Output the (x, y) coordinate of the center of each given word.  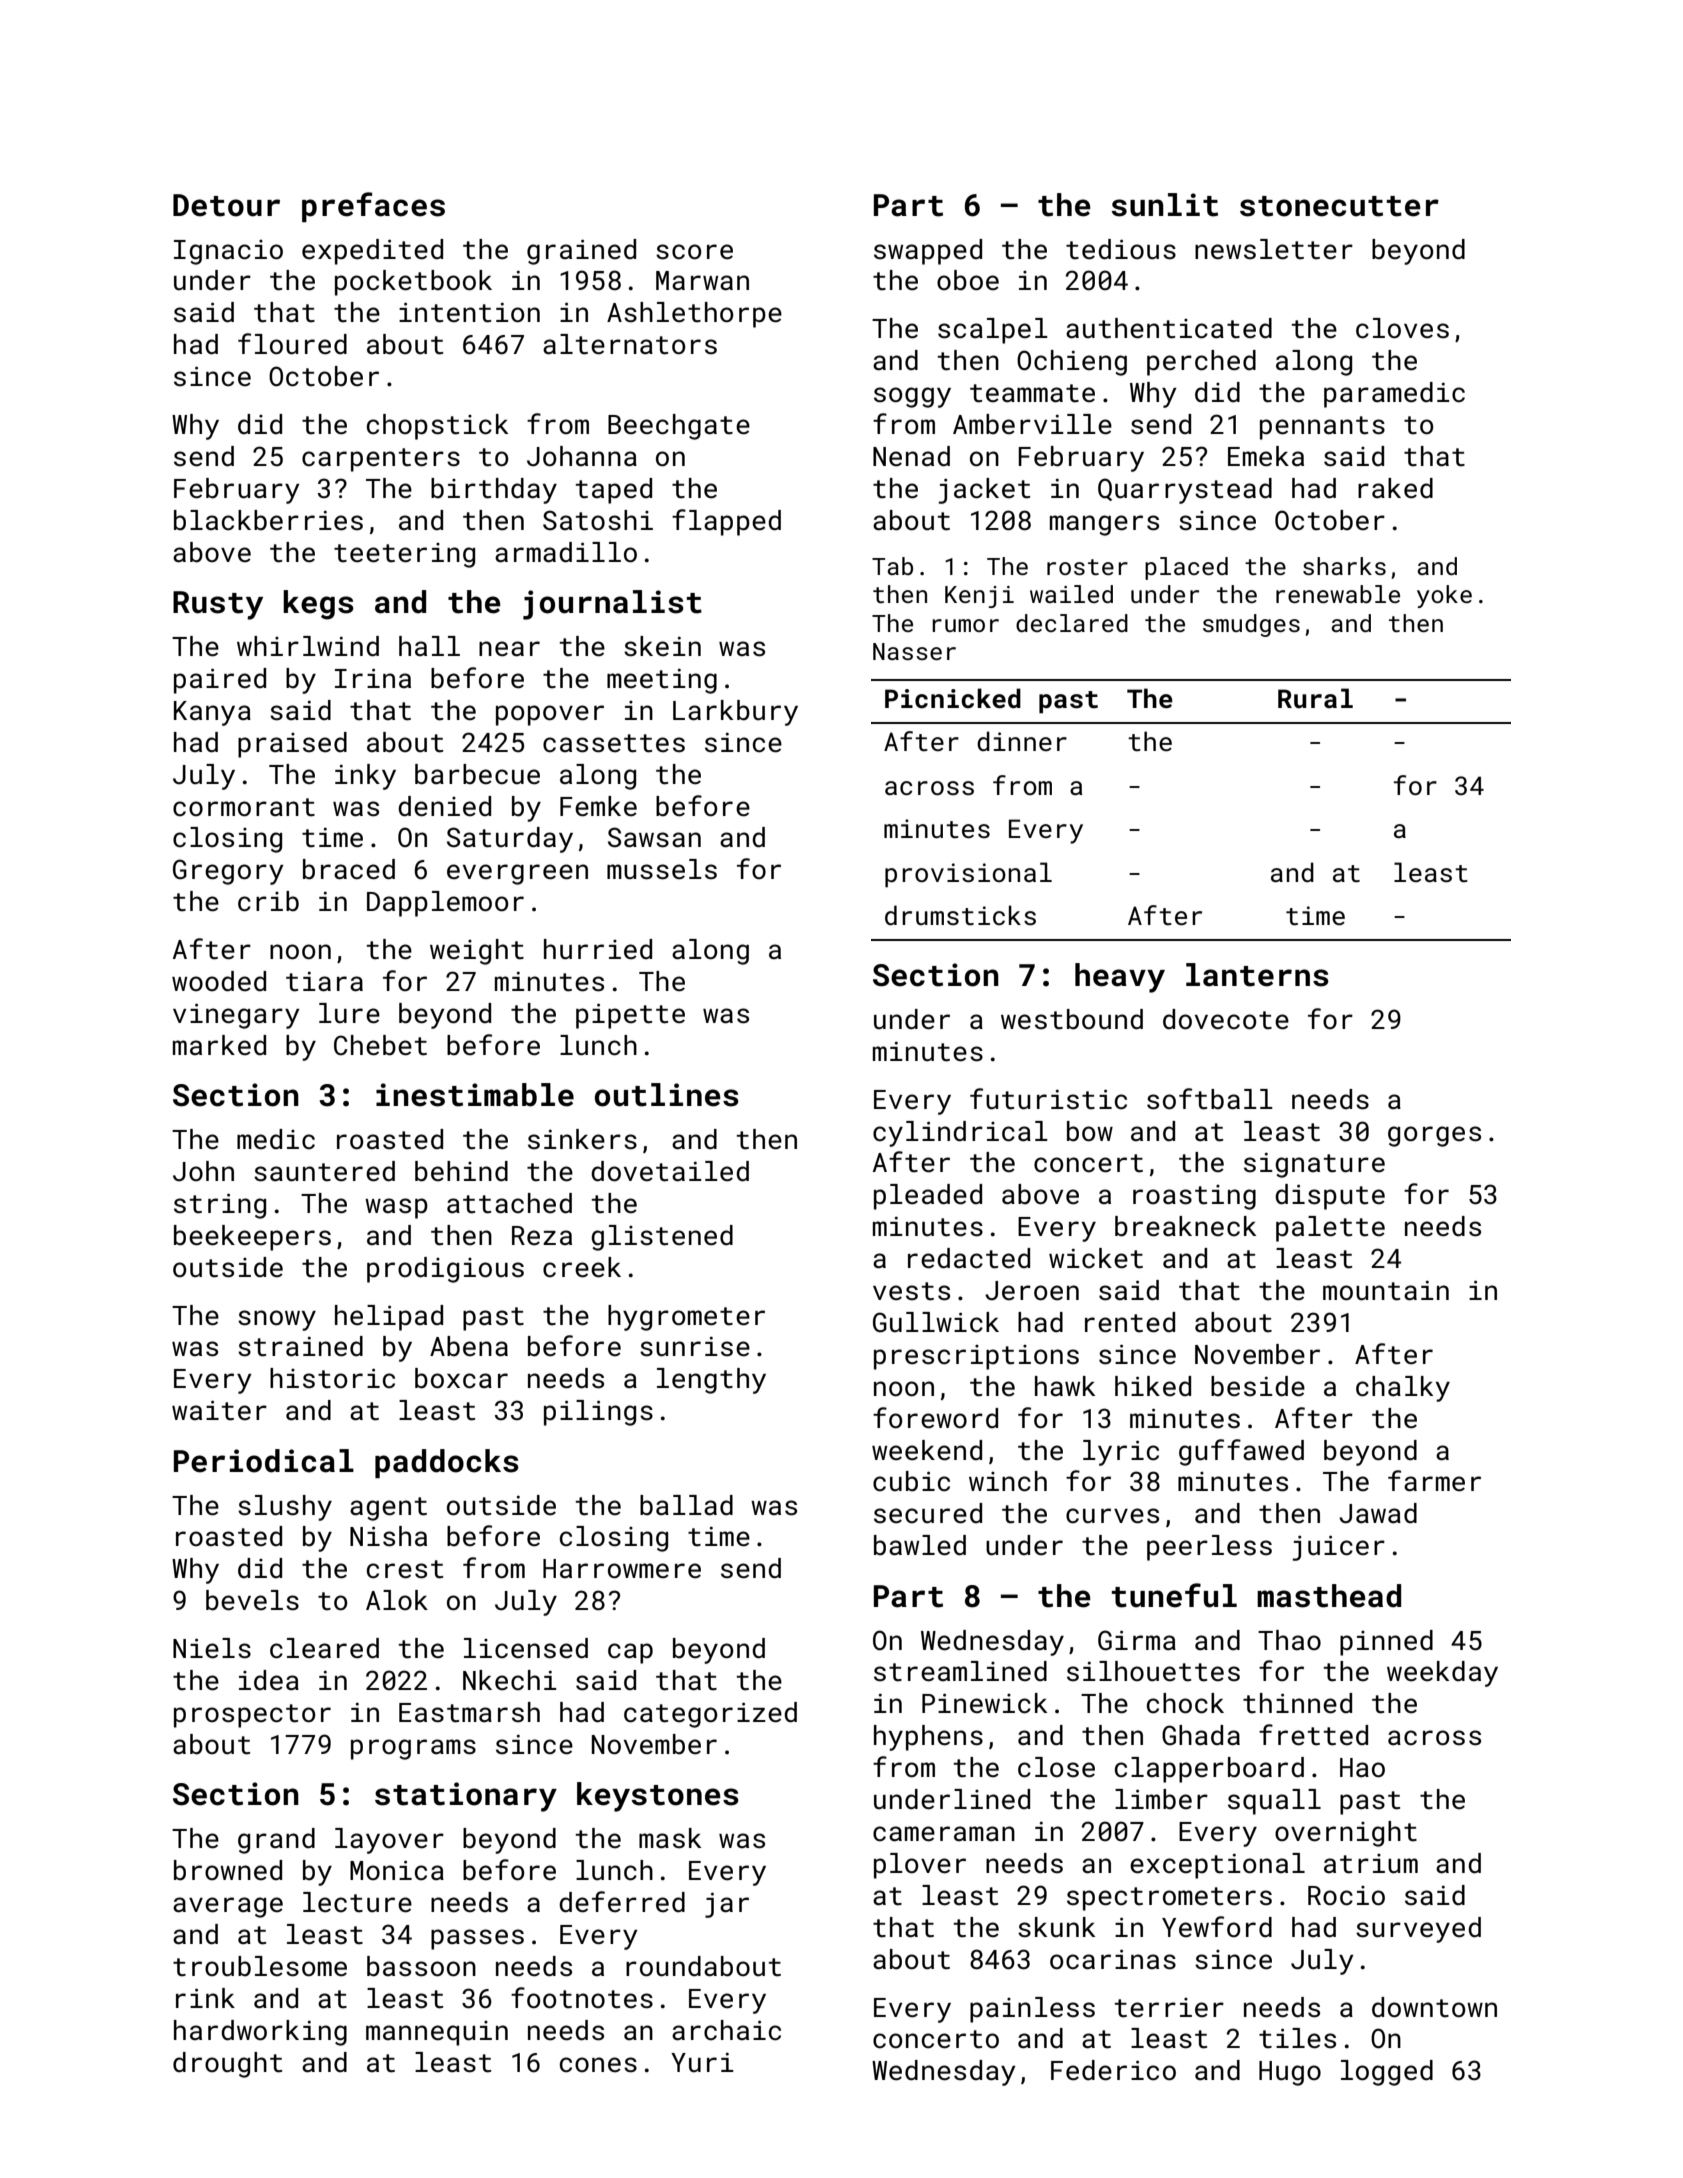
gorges (1434, 1136)
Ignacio (228, 252)
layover (389, 1841)
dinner (1022, 741)
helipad (389, 1318)
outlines (667, 1095)
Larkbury (735, 713)
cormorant (244, 807)
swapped (928, 252)
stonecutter (1339, 206)
